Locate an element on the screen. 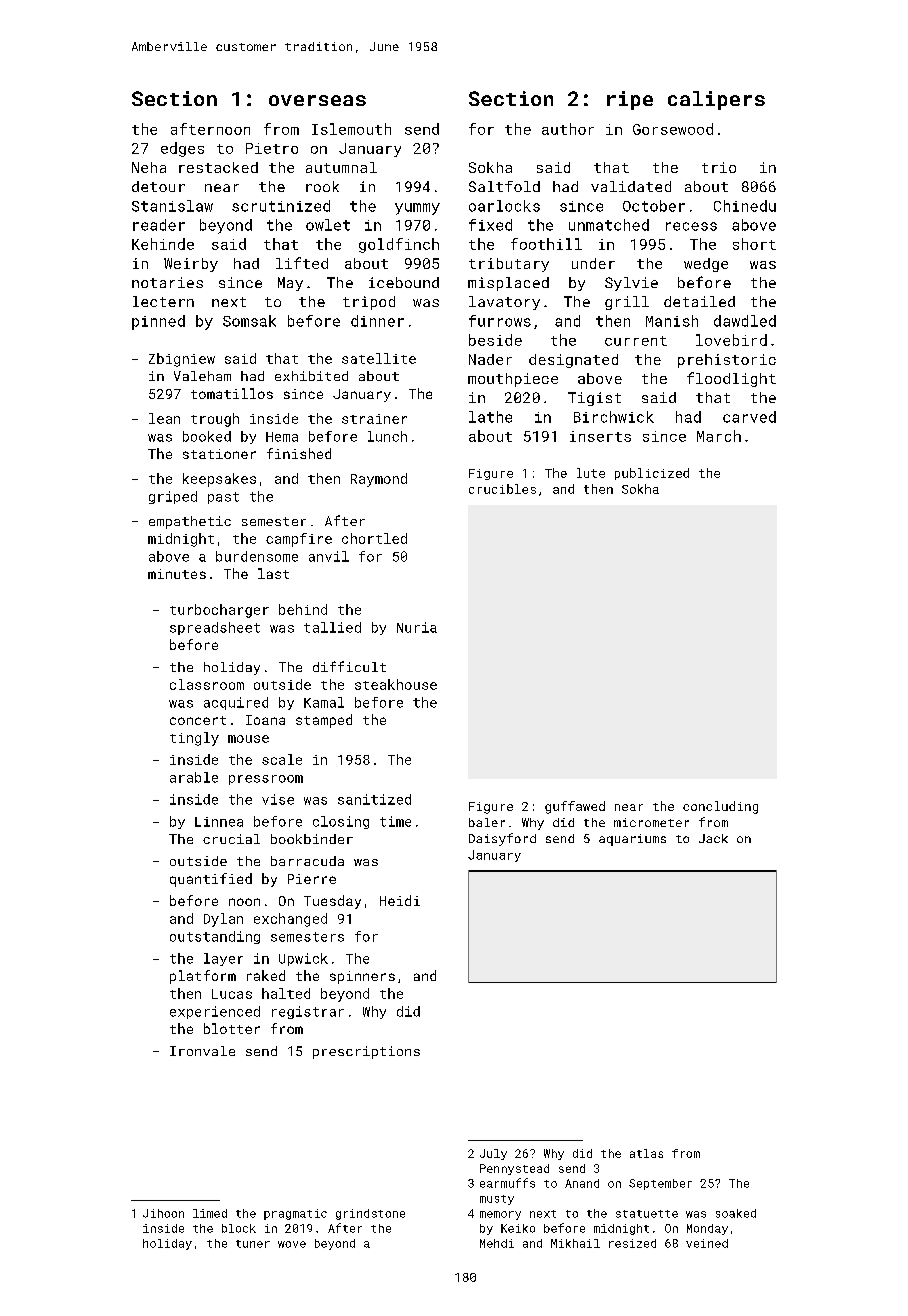 This screenshot has height=1316, width=908. quantified is located at coordinates (211, 880).
